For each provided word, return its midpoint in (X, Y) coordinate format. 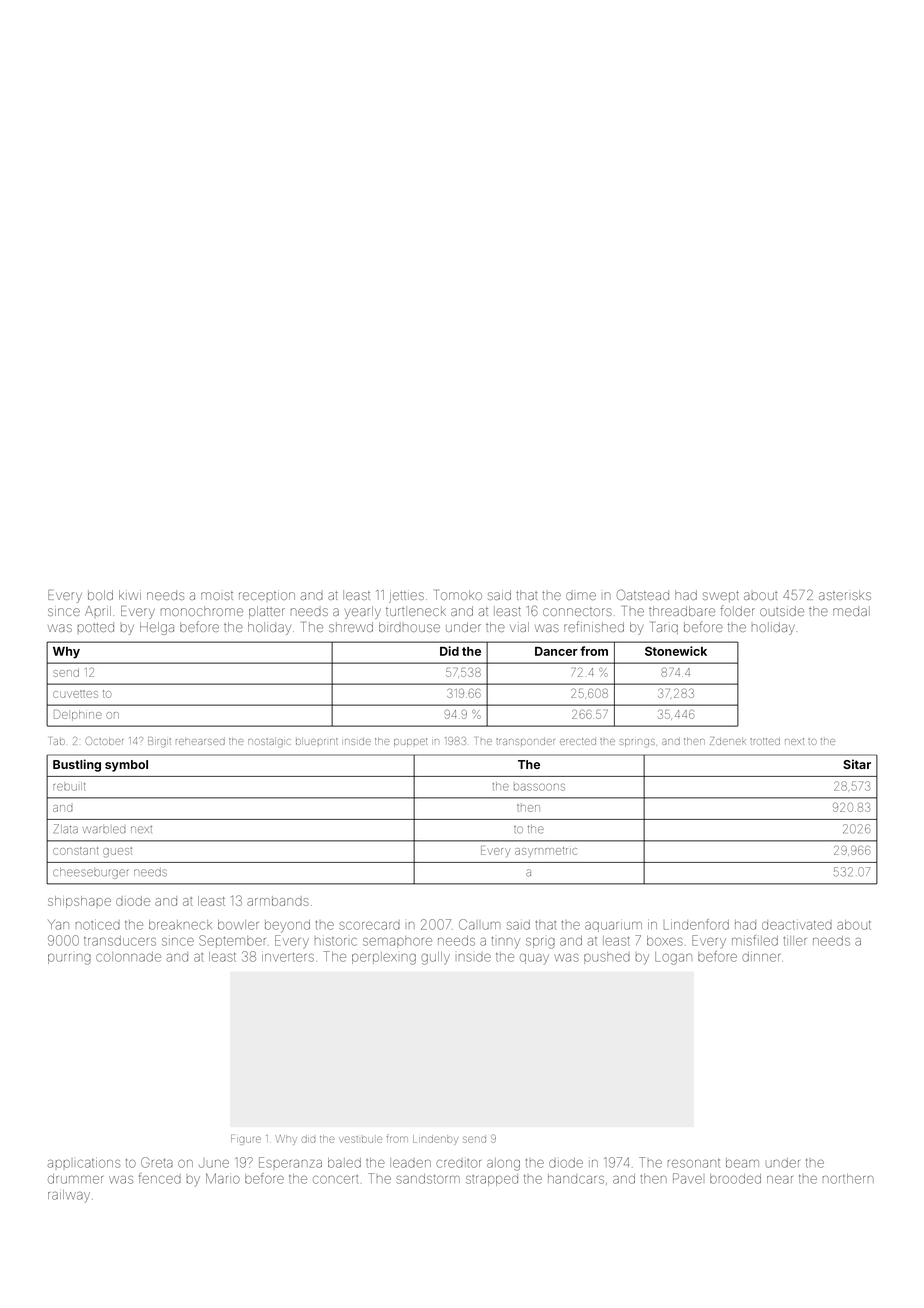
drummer (75, 1179)
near (780, 1180)
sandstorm (428, 1179)
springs (637, 743)
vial (519, 627)
